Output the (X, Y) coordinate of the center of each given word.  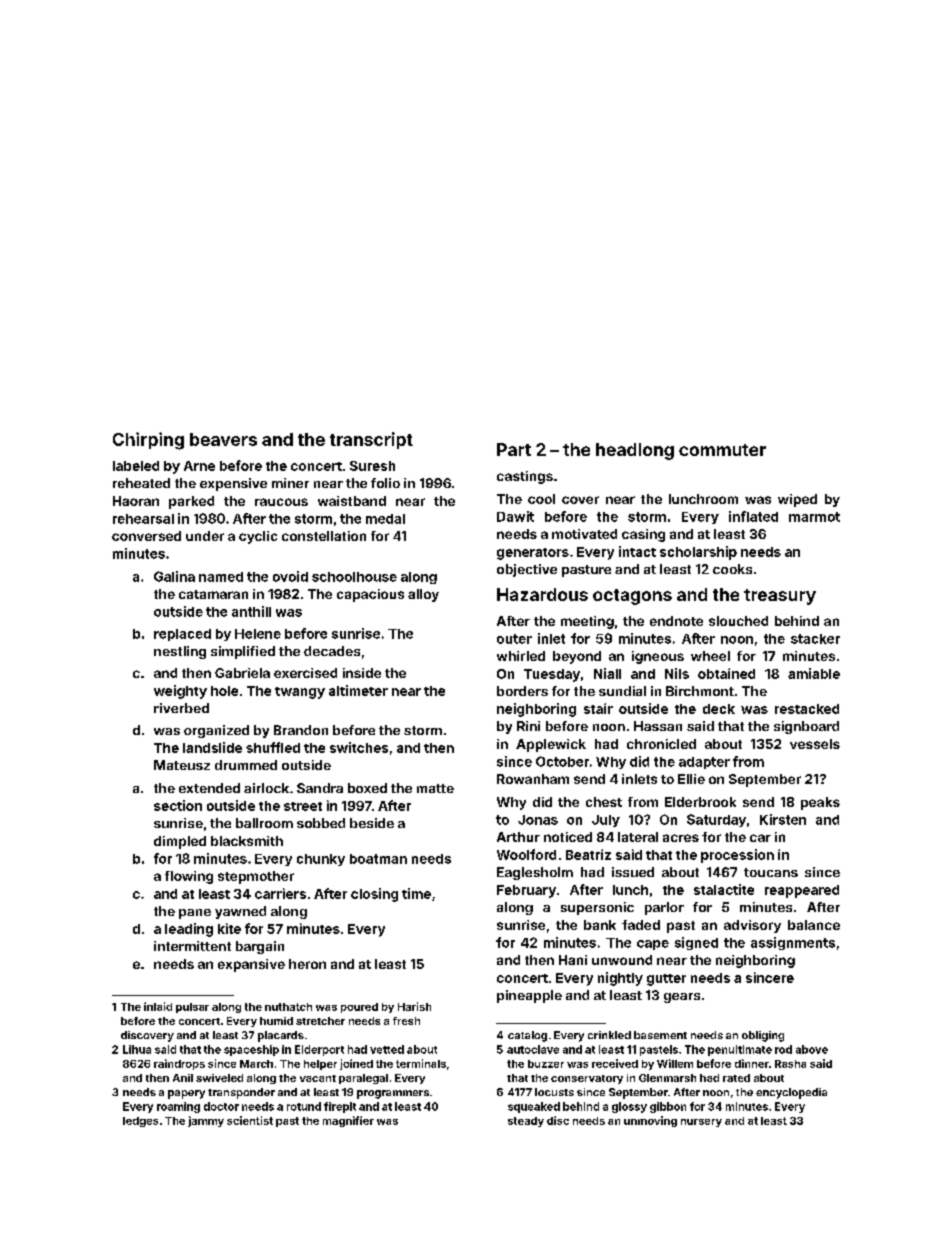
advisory (752, 926)
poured (359, 1008)
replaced (182, 635)
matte (435, 788)
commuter (722, 450)
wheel (710, 656)
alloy (423, 595)
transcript (371, 440)
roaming (178, 1107)
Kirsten (783, 819)
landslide (212, 747)
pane (195, 914)
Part (514, 449)
